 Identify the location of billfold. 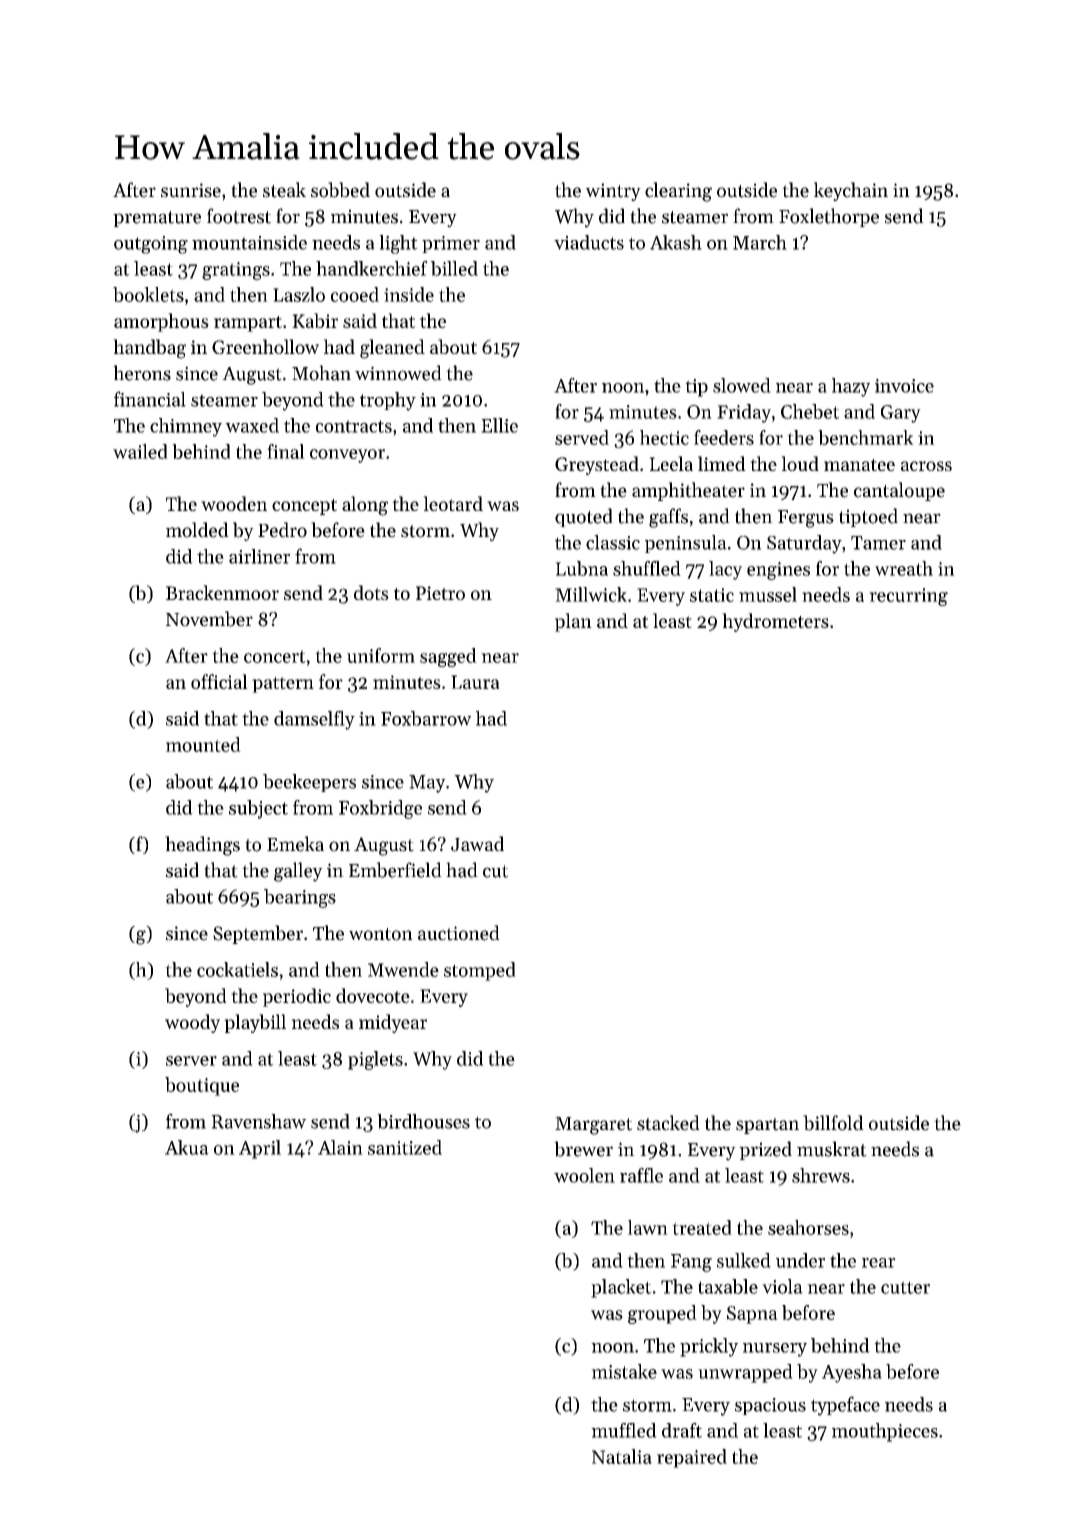
(833, 1123).
